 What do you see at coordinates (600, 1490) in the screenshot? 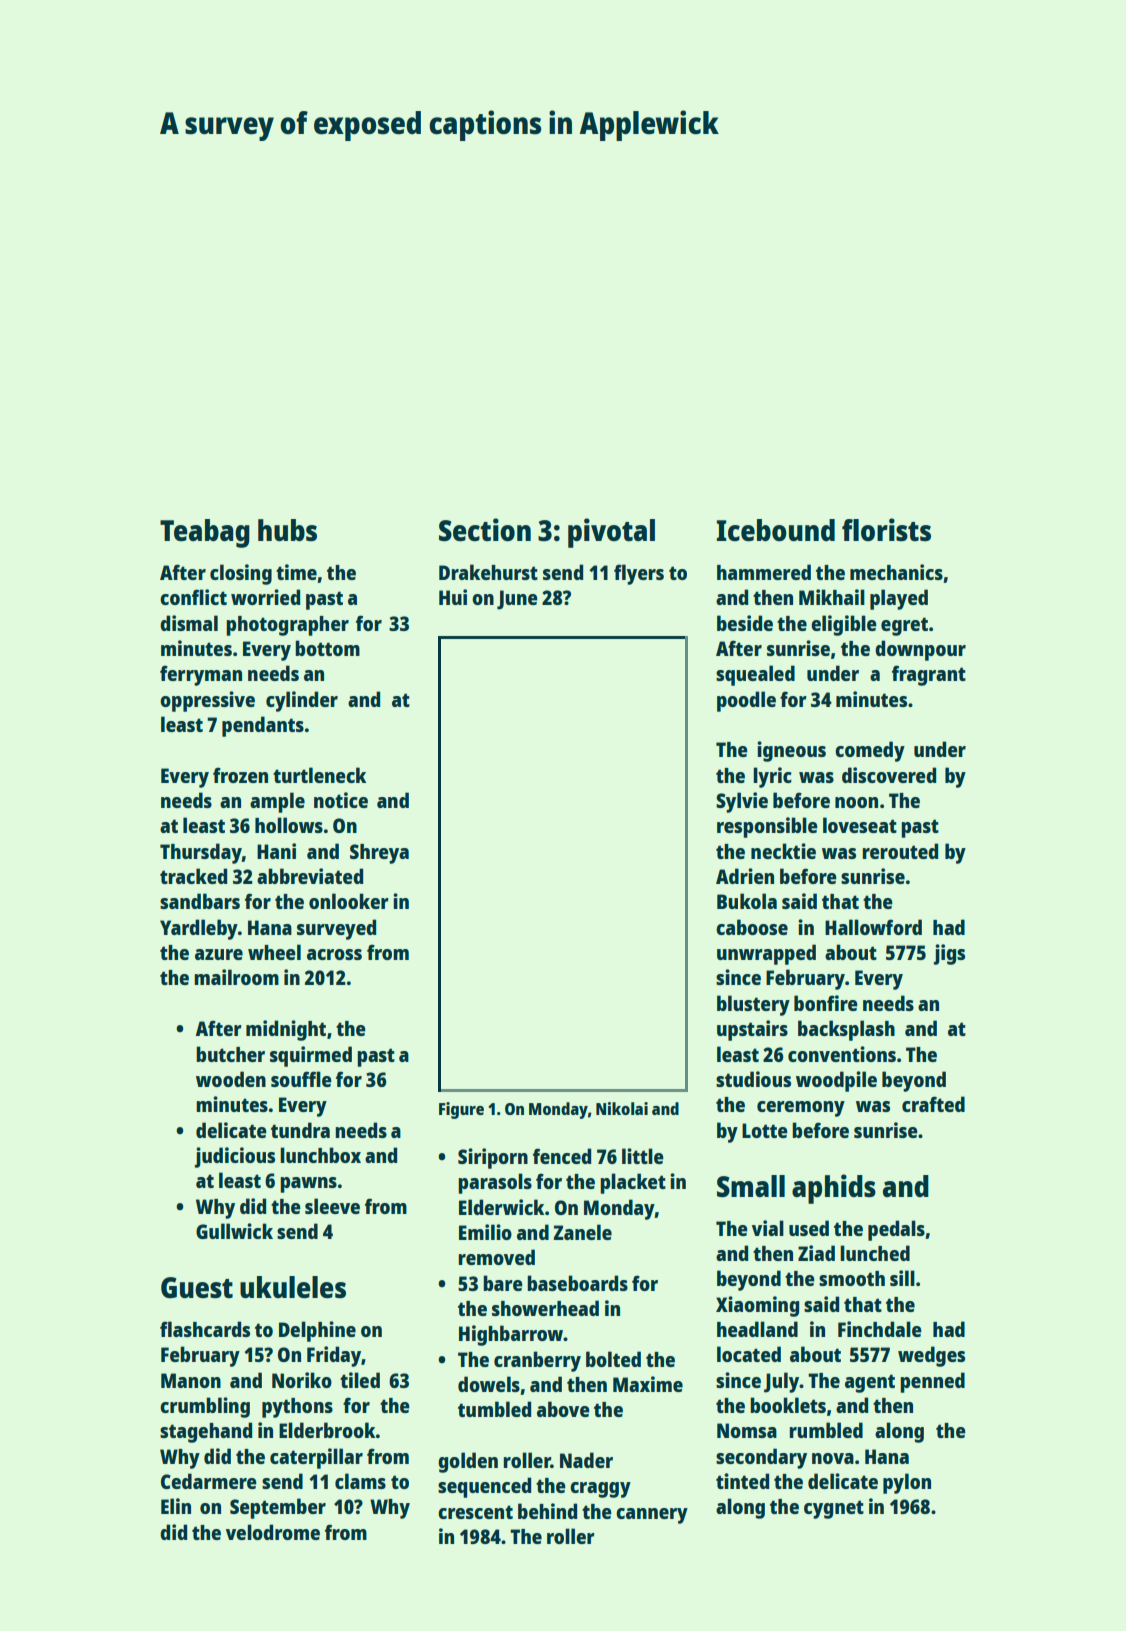
I see `craggy` at bounding box center [600, 1490].
